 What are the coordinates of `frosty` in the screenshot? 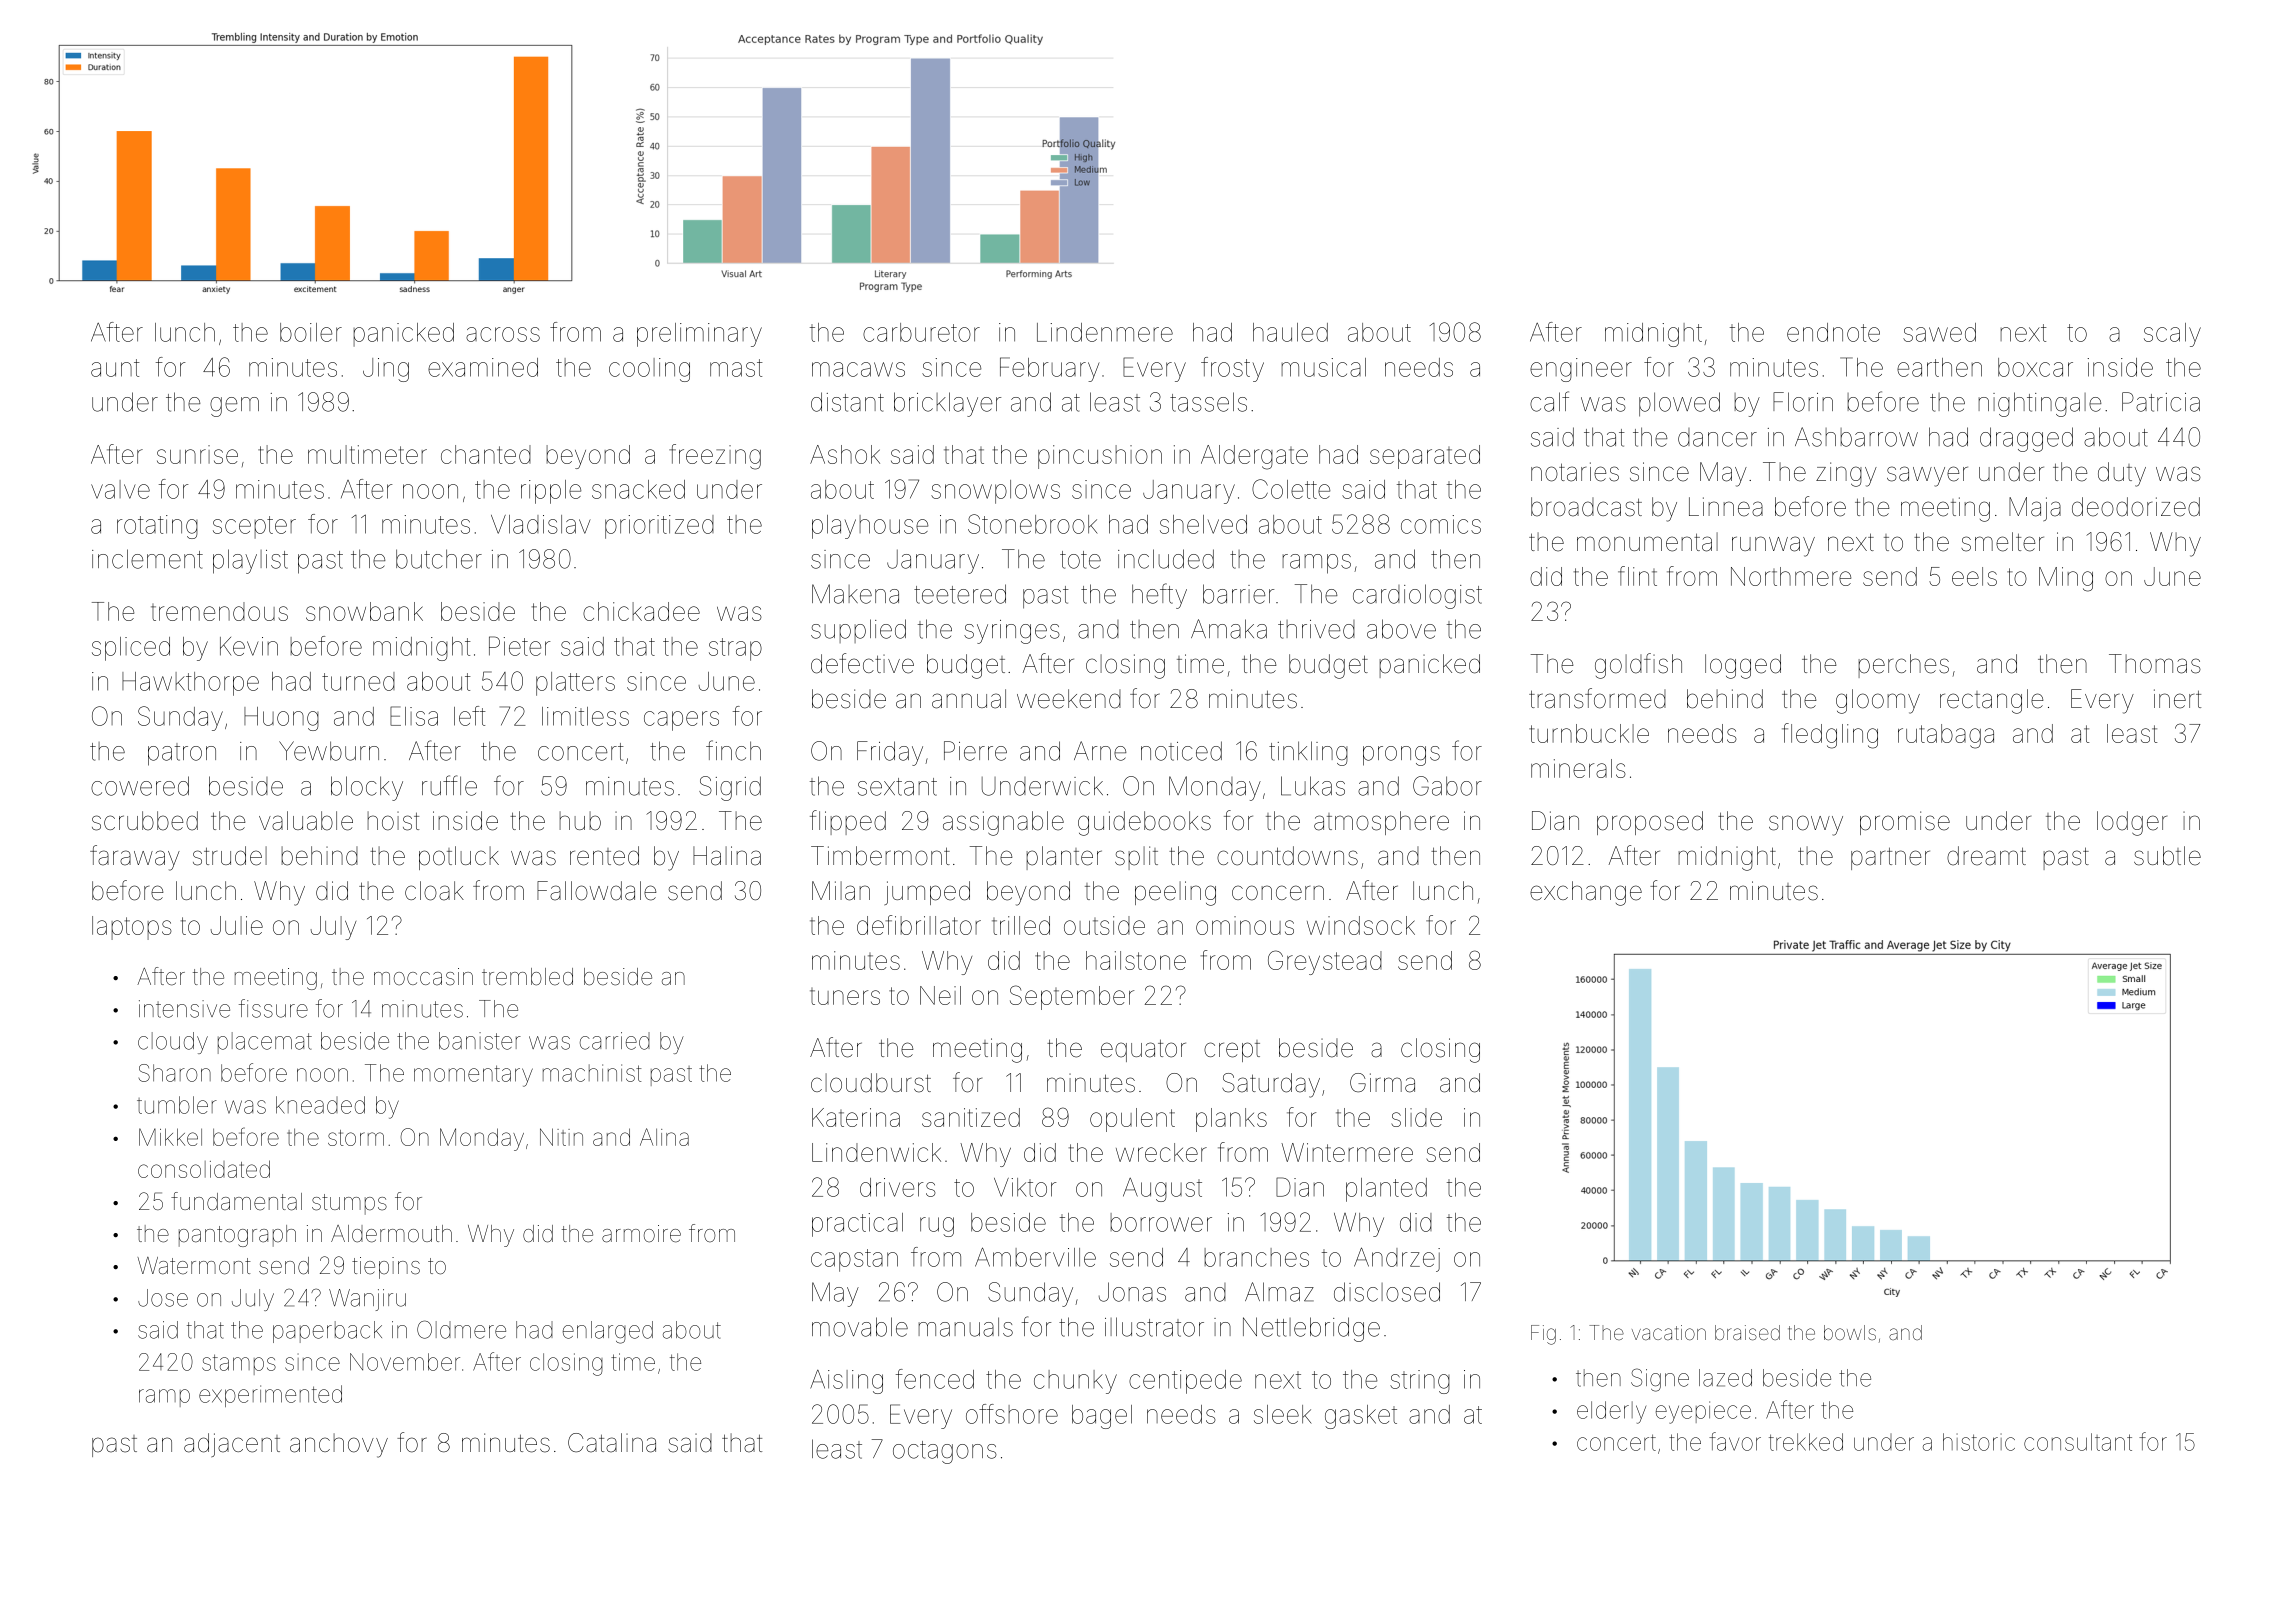 It's located at (1232, 369).
